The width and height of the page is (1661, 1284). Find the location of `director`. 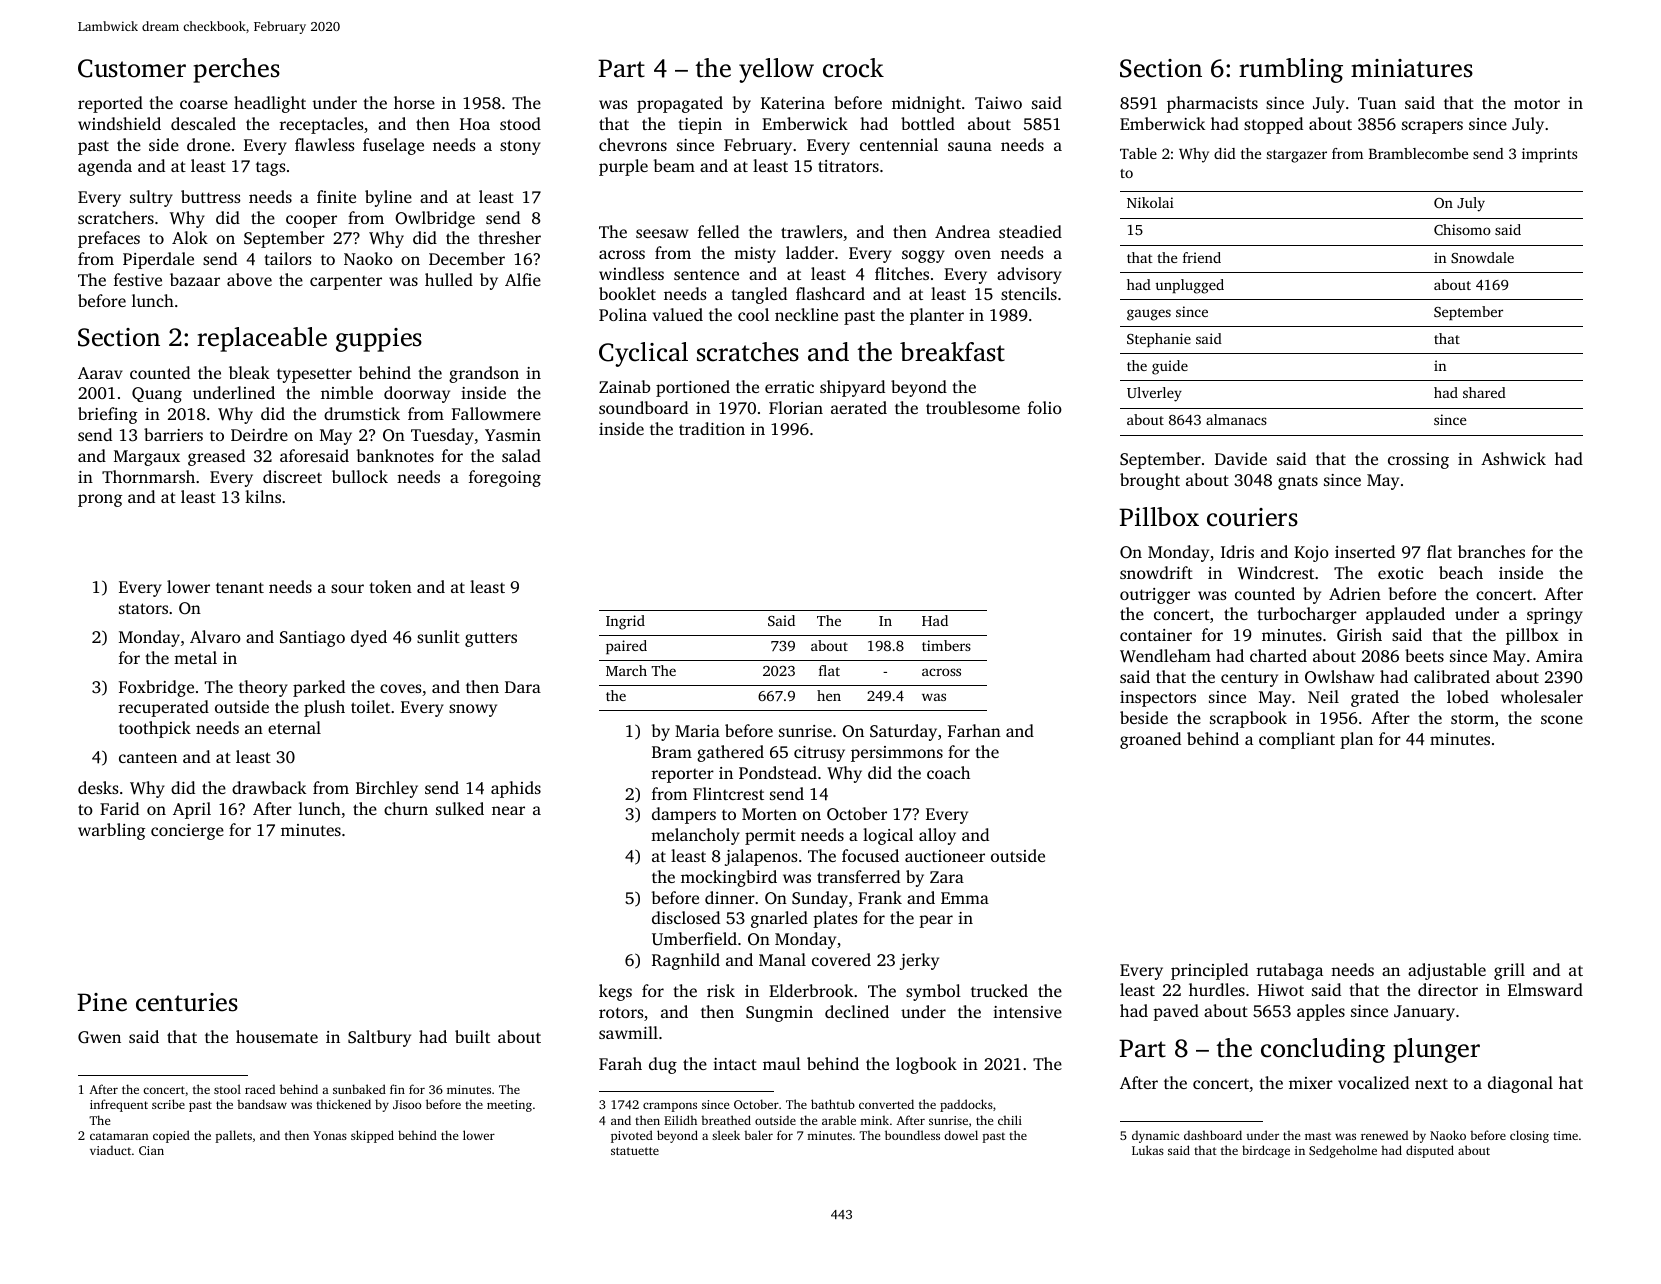

director is located at coordinates (1448, 989).
